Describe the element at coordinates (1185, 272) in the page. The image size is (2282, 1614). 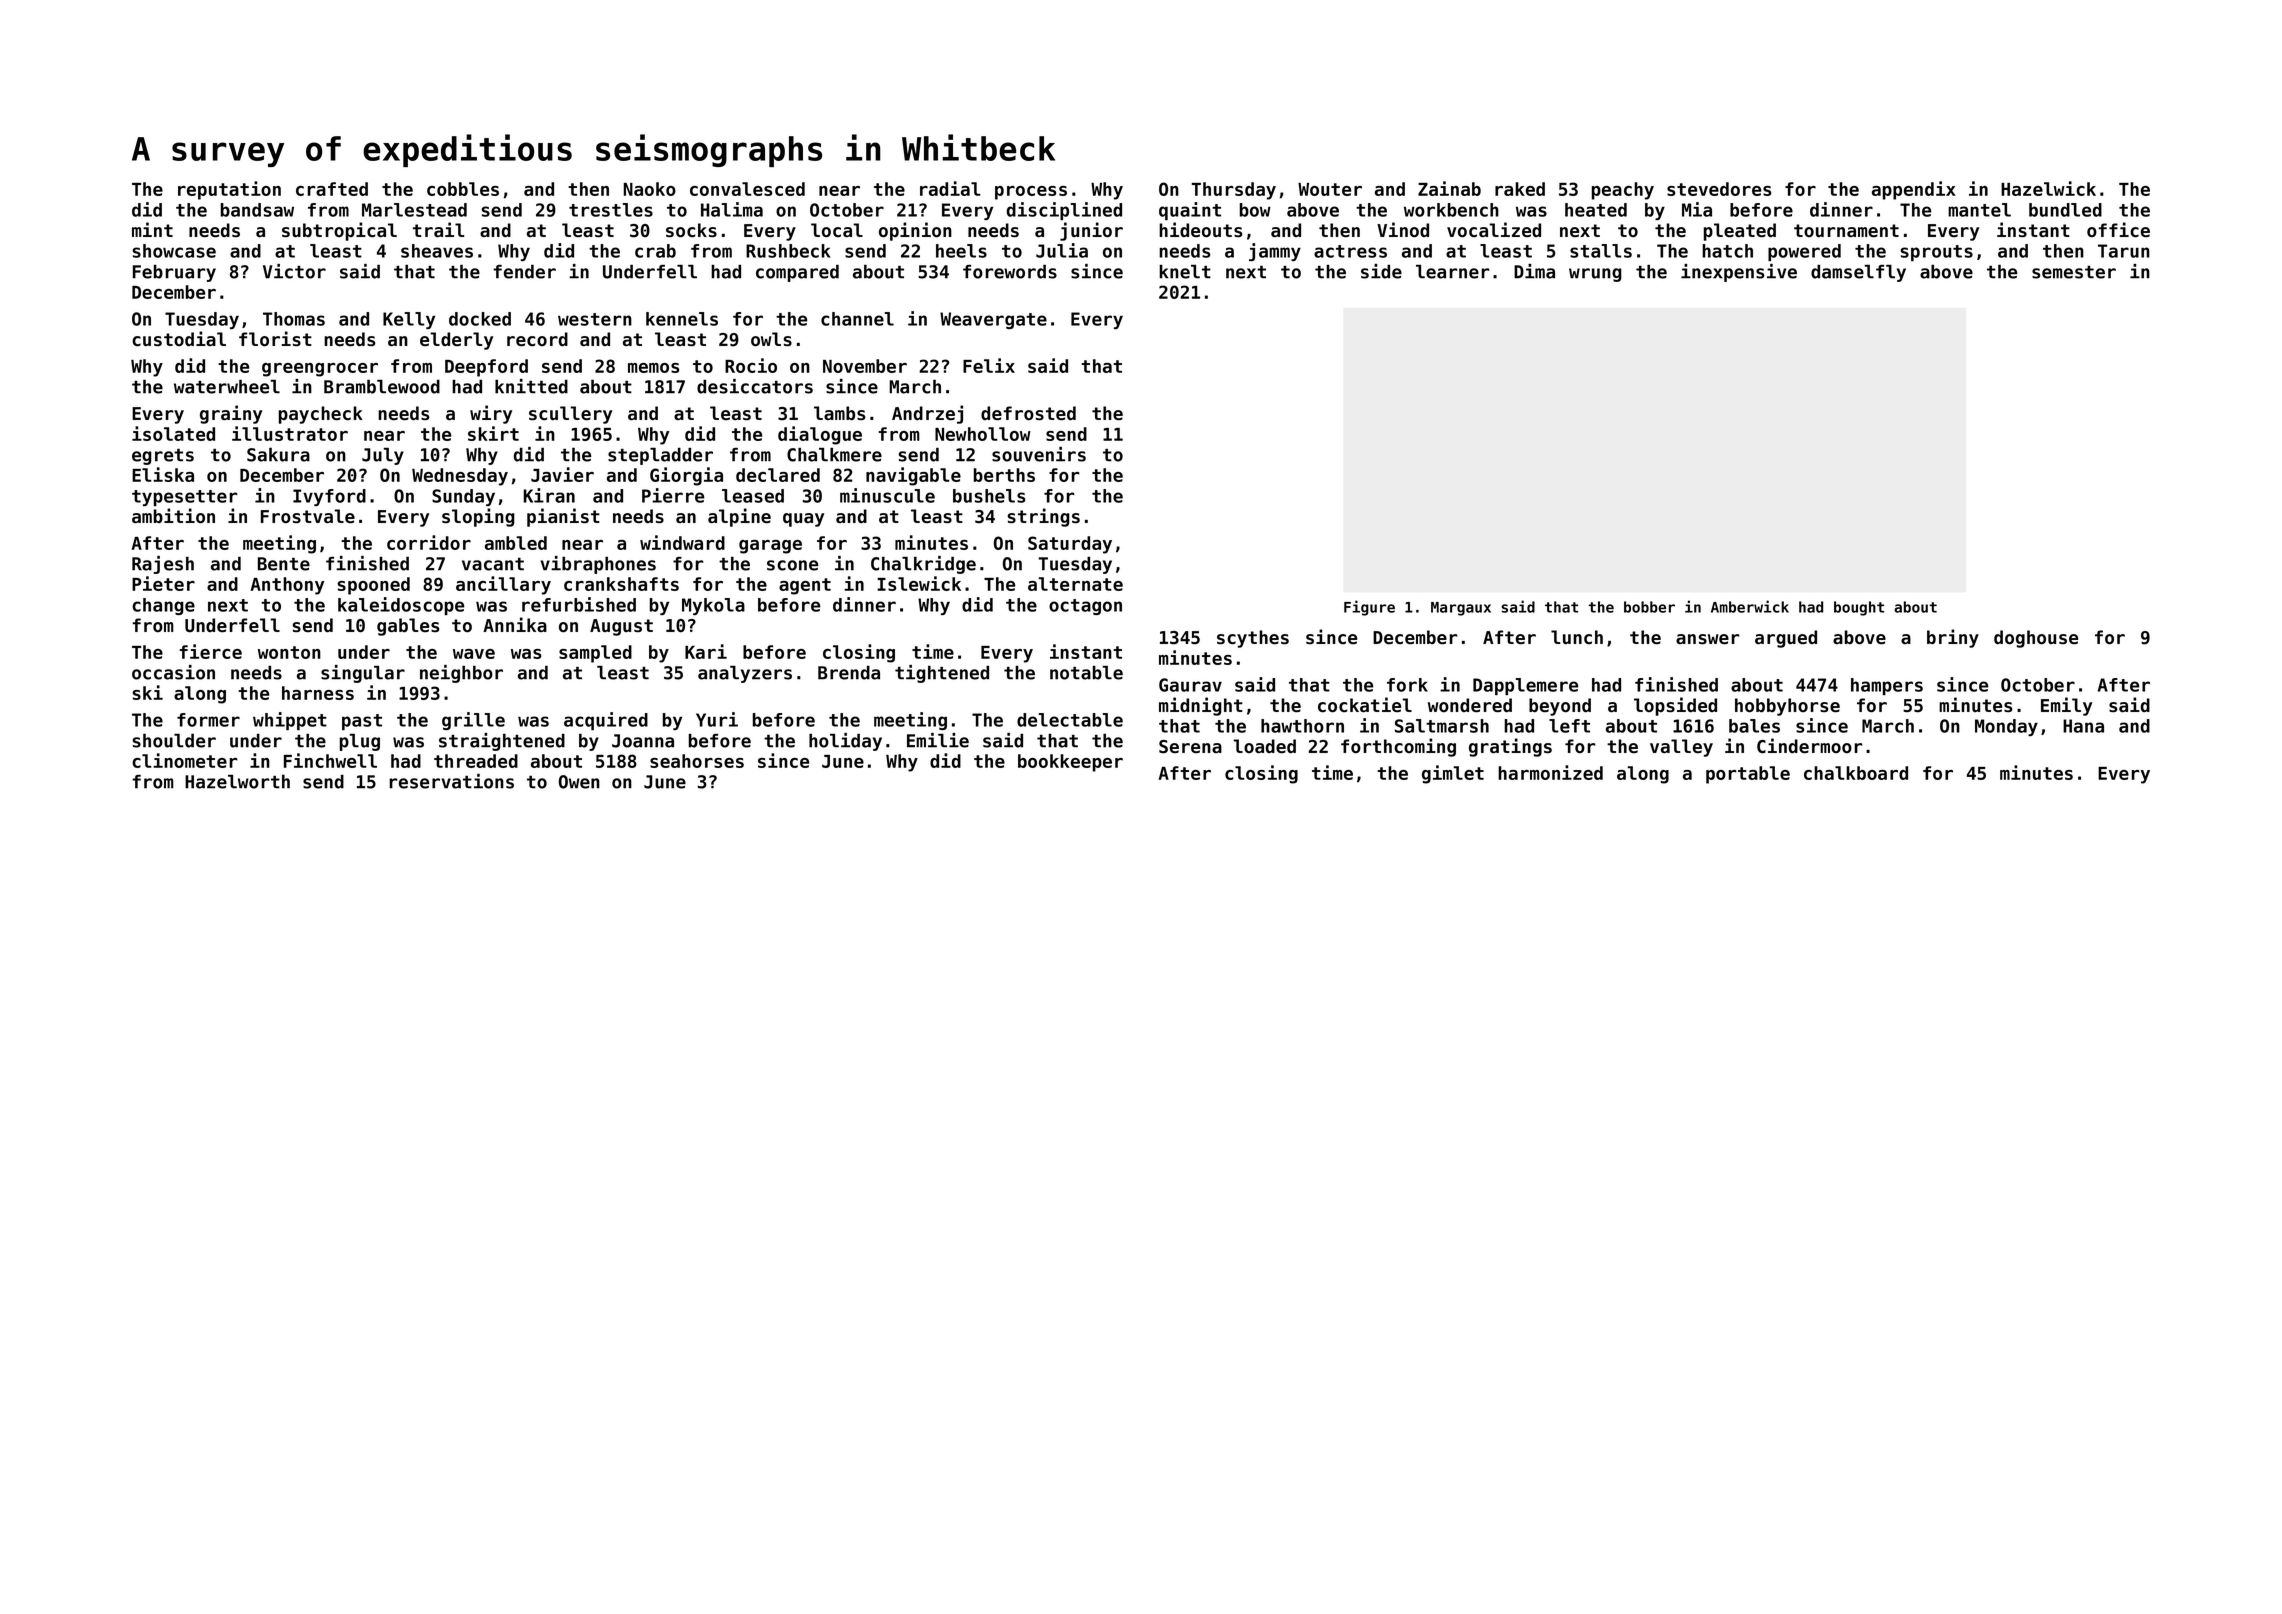
I see `knelt` at that location.
